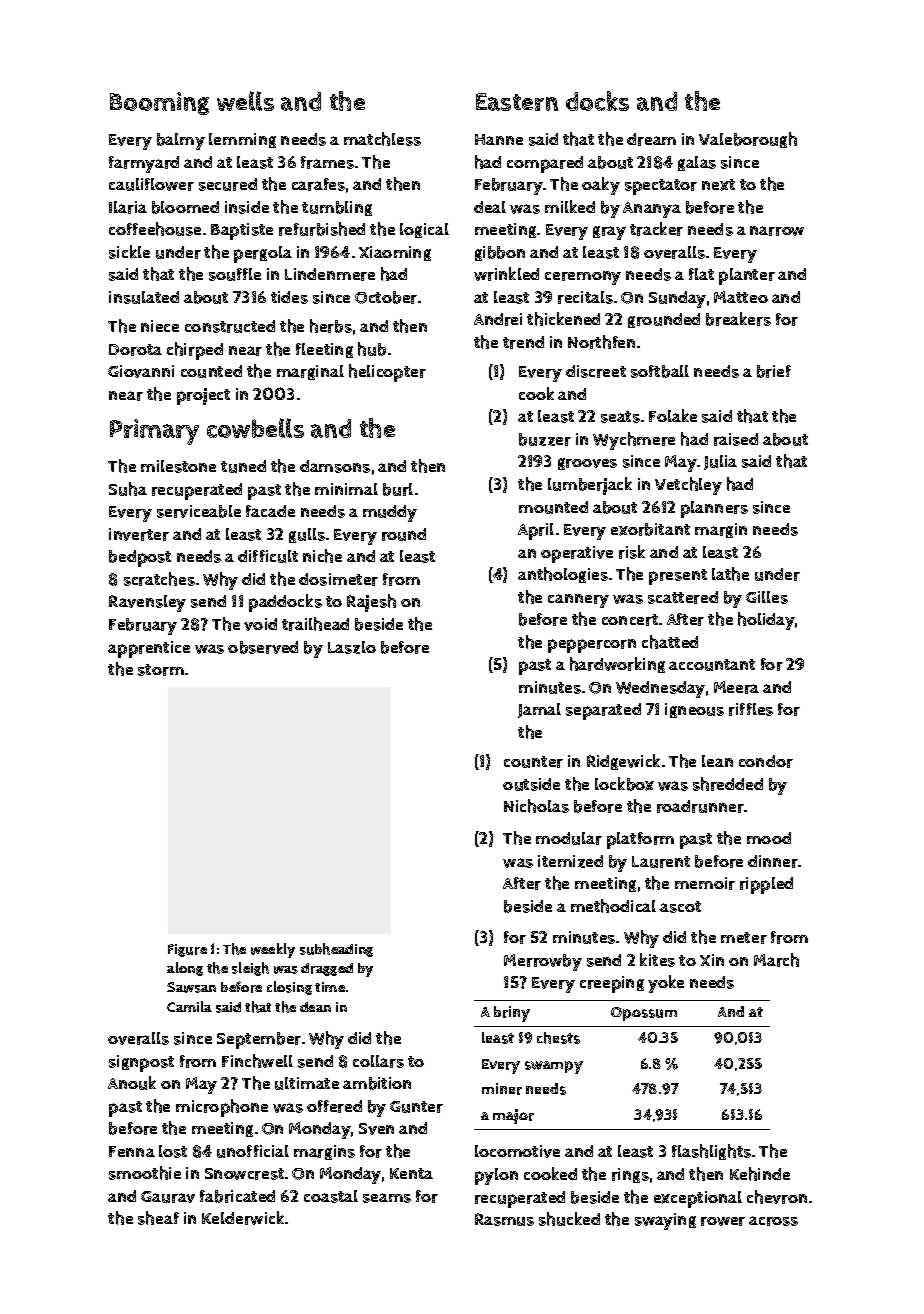  Describe the element at coordinates (680, 907) in the screenshot. I see `ascot` at that location.
